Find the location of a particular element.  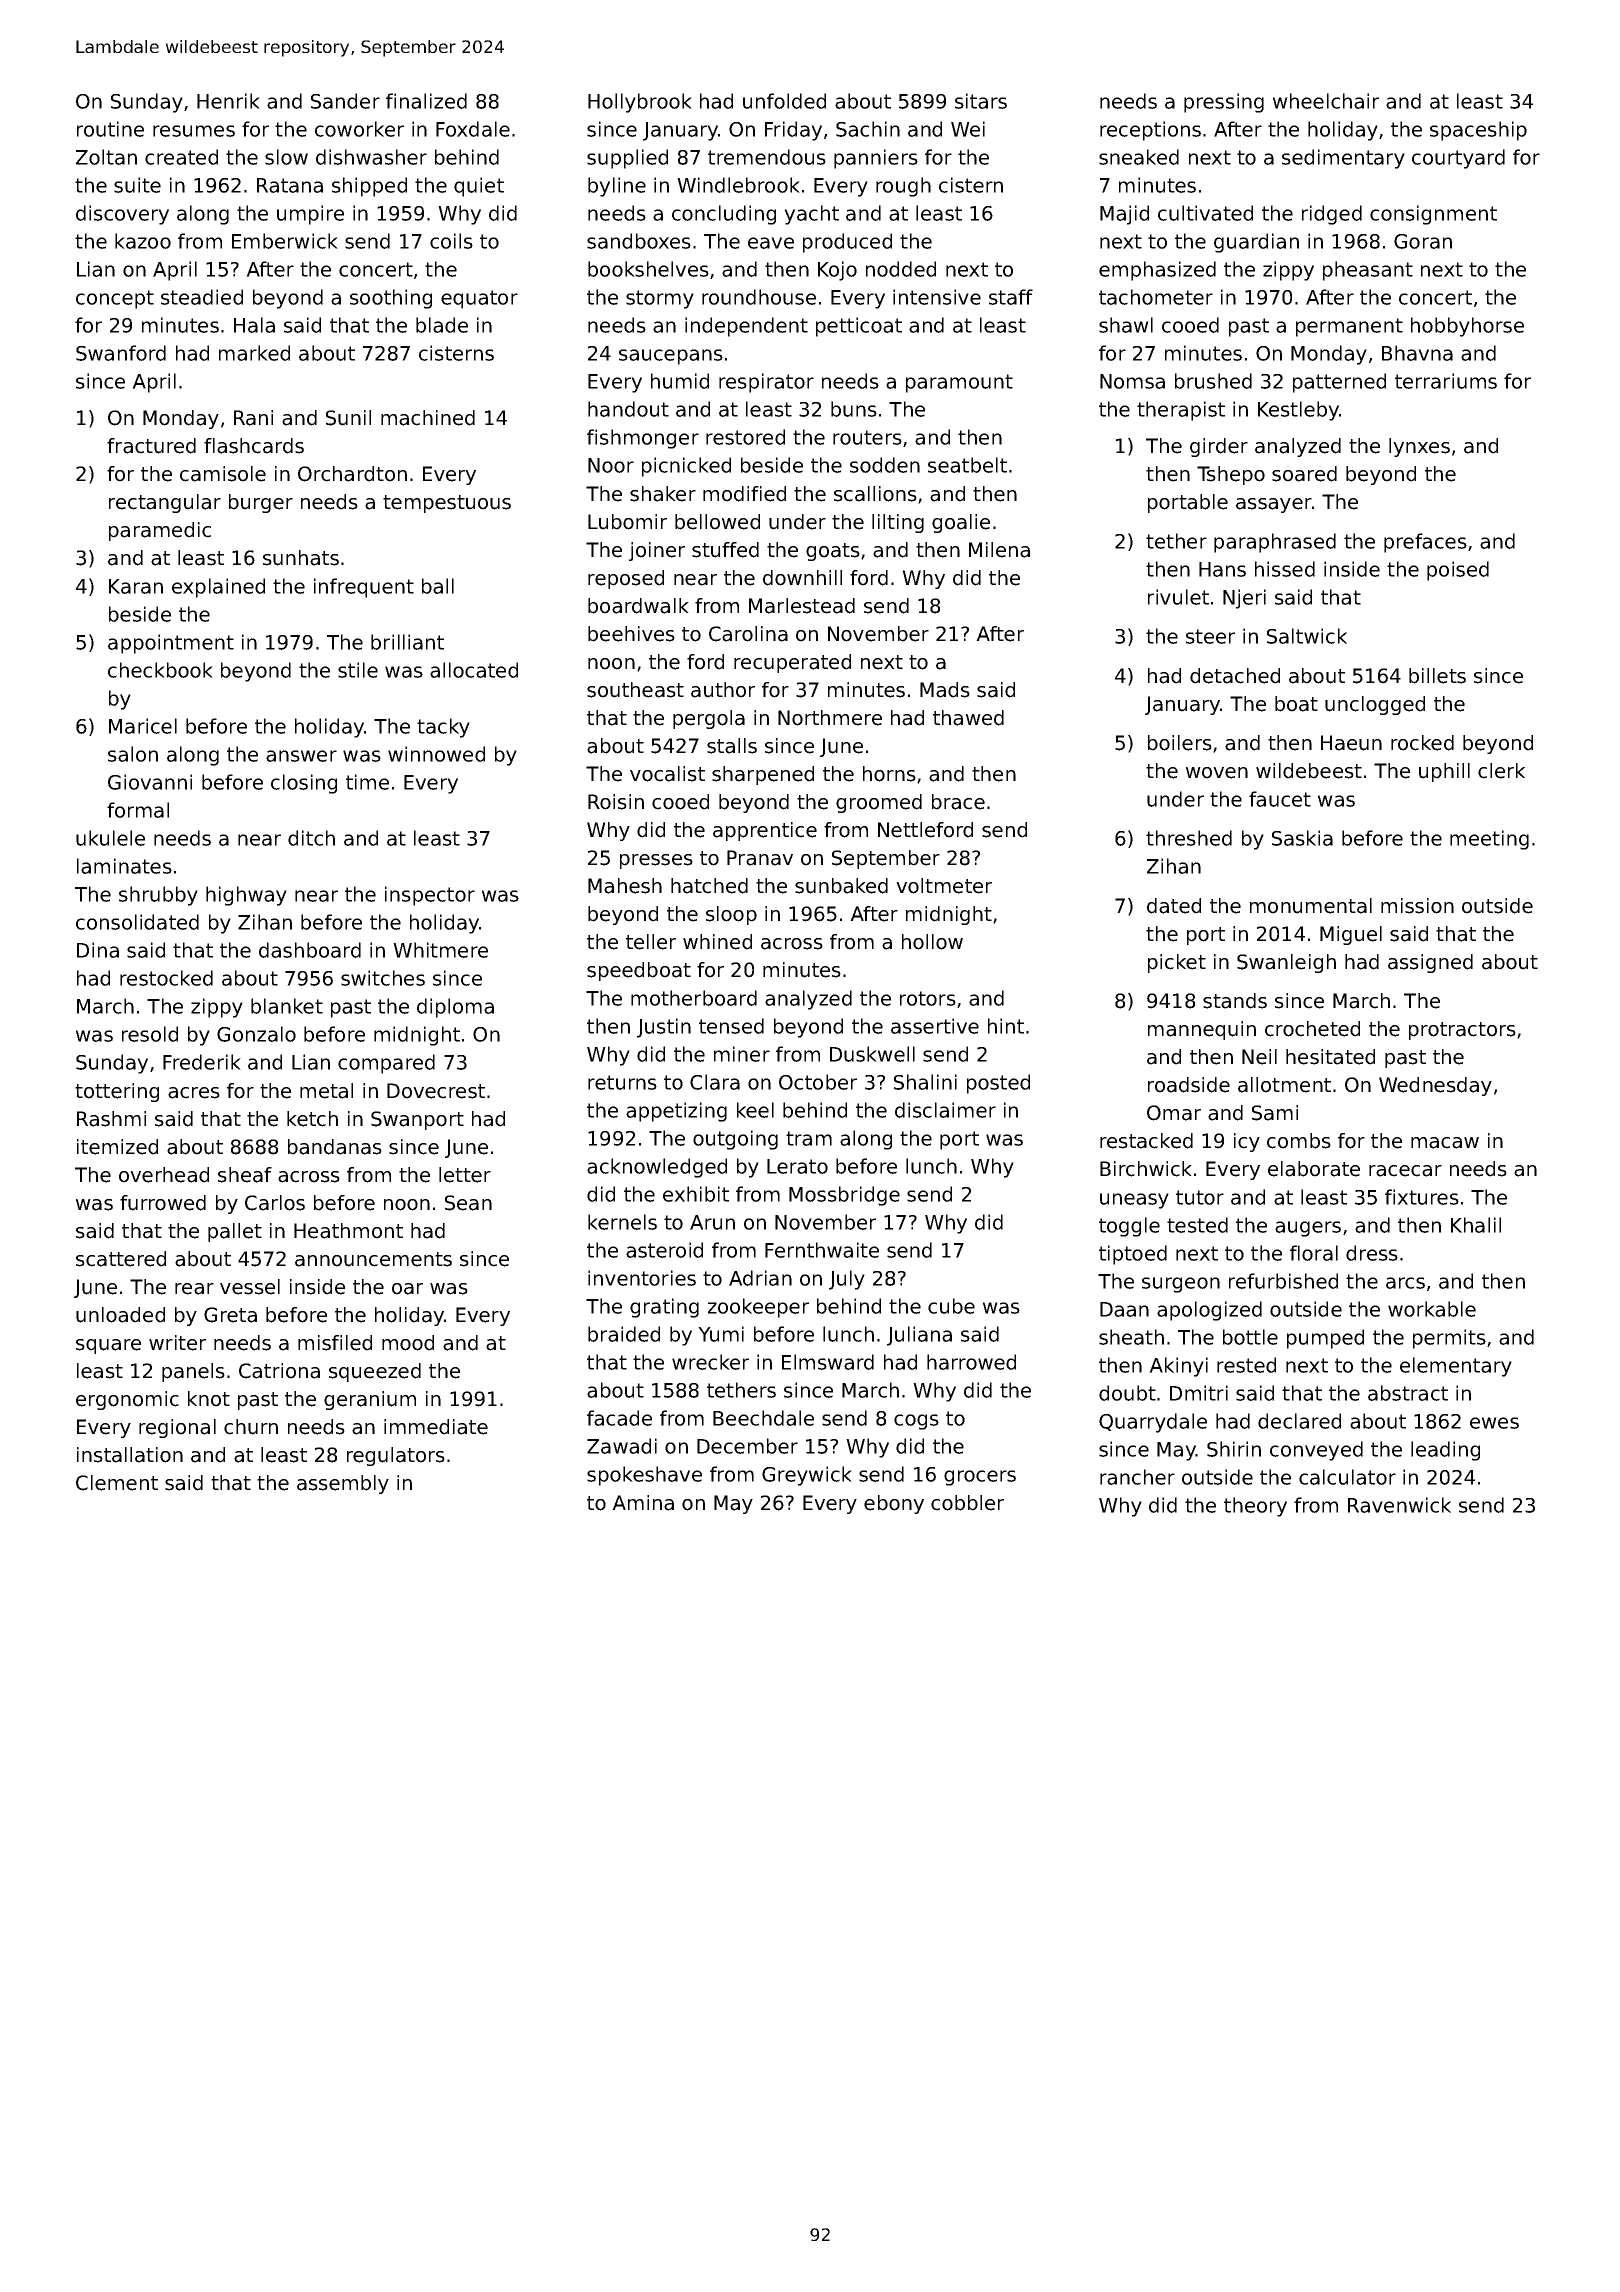

wheelchair is located at coordinates (1326, 101).
